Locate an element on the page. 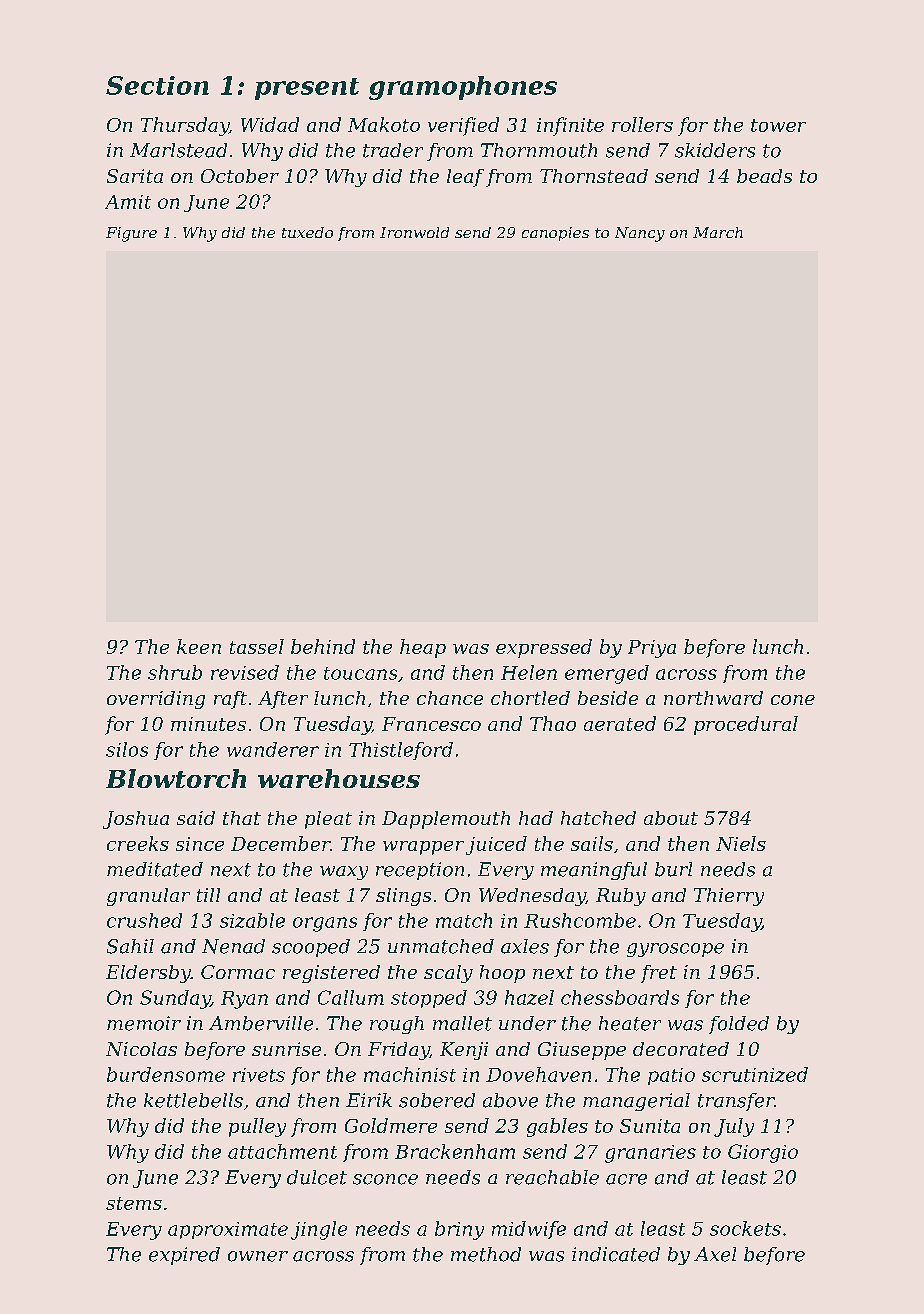 The image size is (924, 1314). Priya is located at coordinates (652, 649).
